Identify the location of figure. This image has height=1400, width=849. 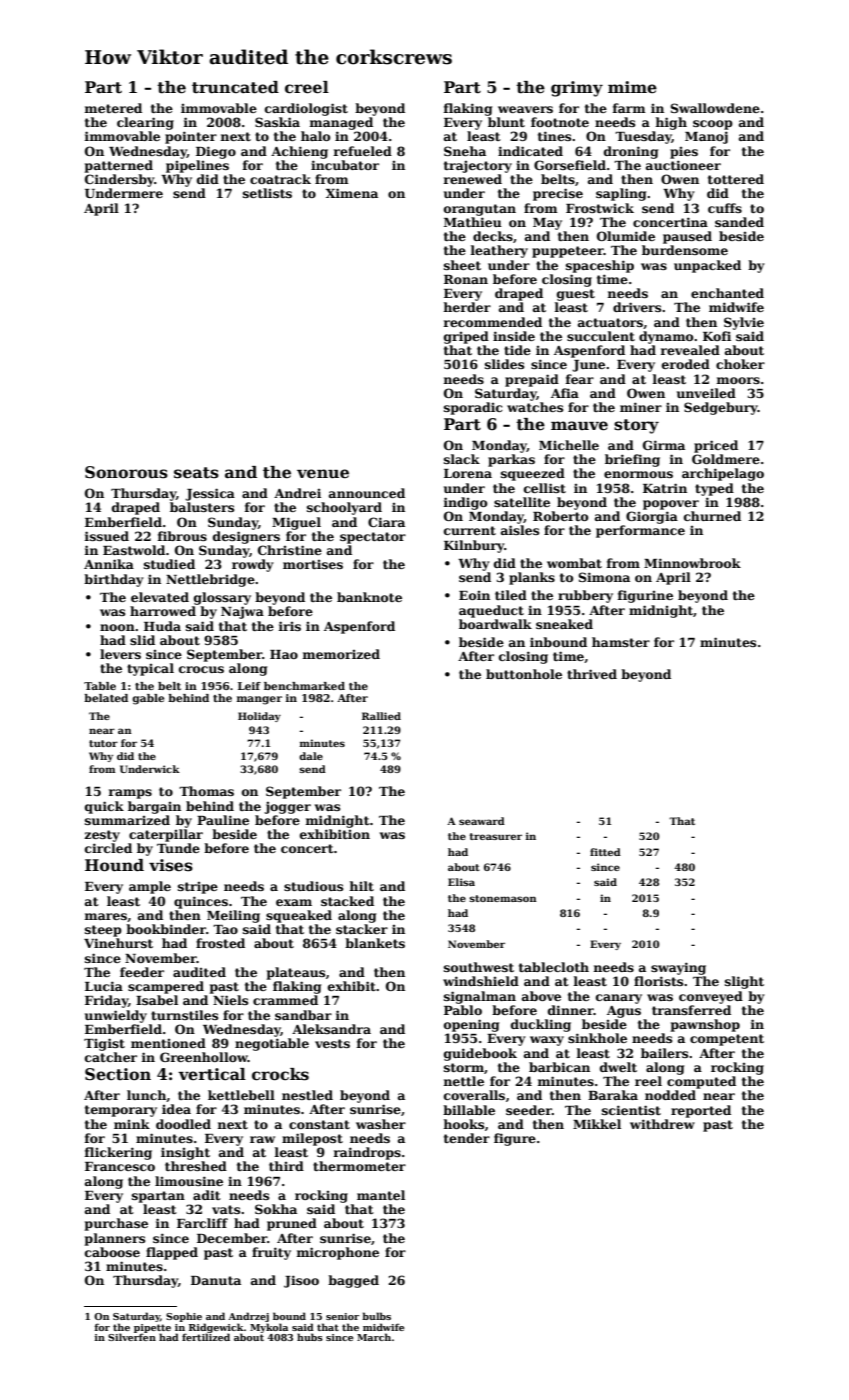
(515, 1139).
